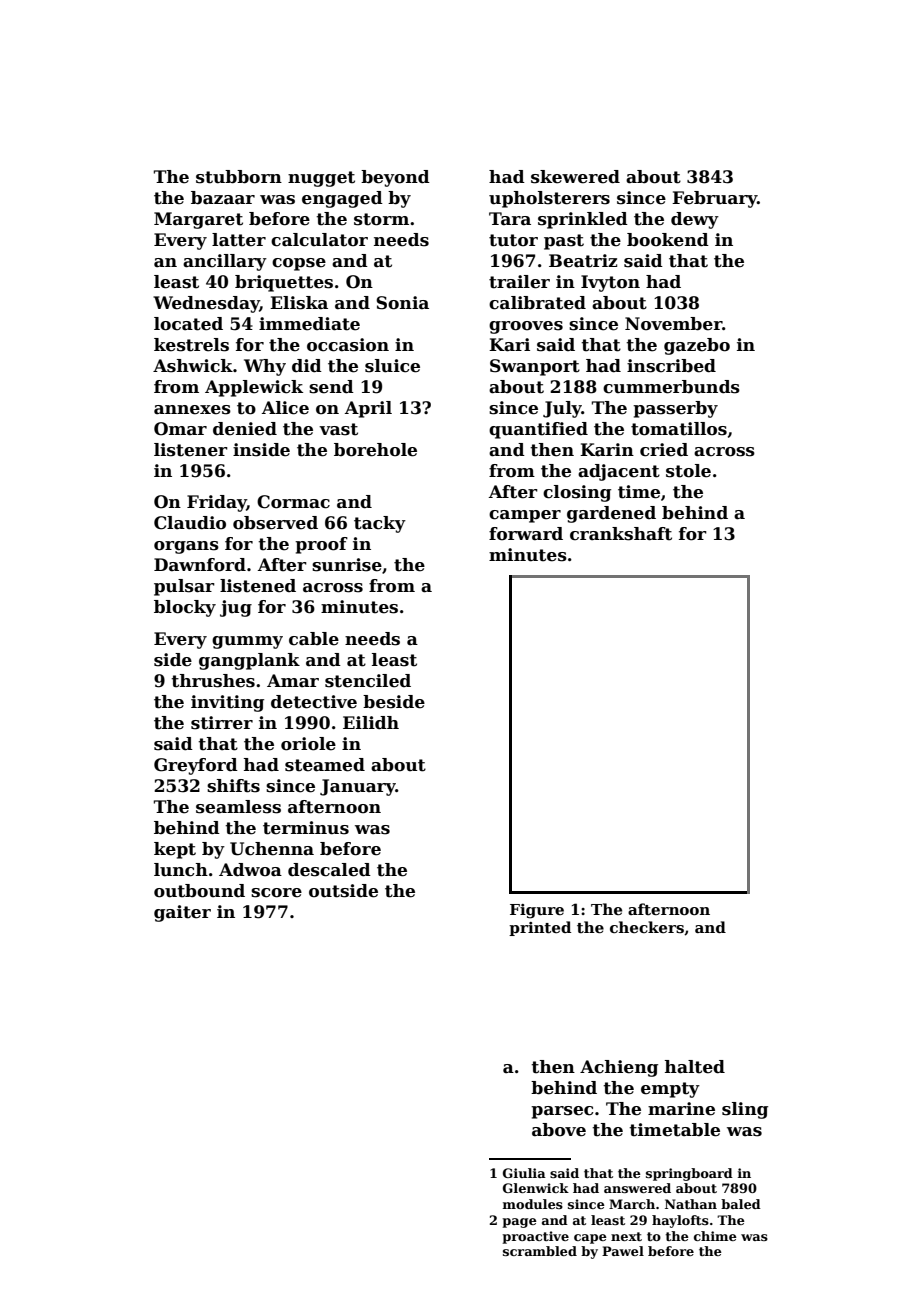 This screenshot has width=924, height=1311. Describe the element at coordinates (520, 1223) in the screenshot. I see `page` at that location.
